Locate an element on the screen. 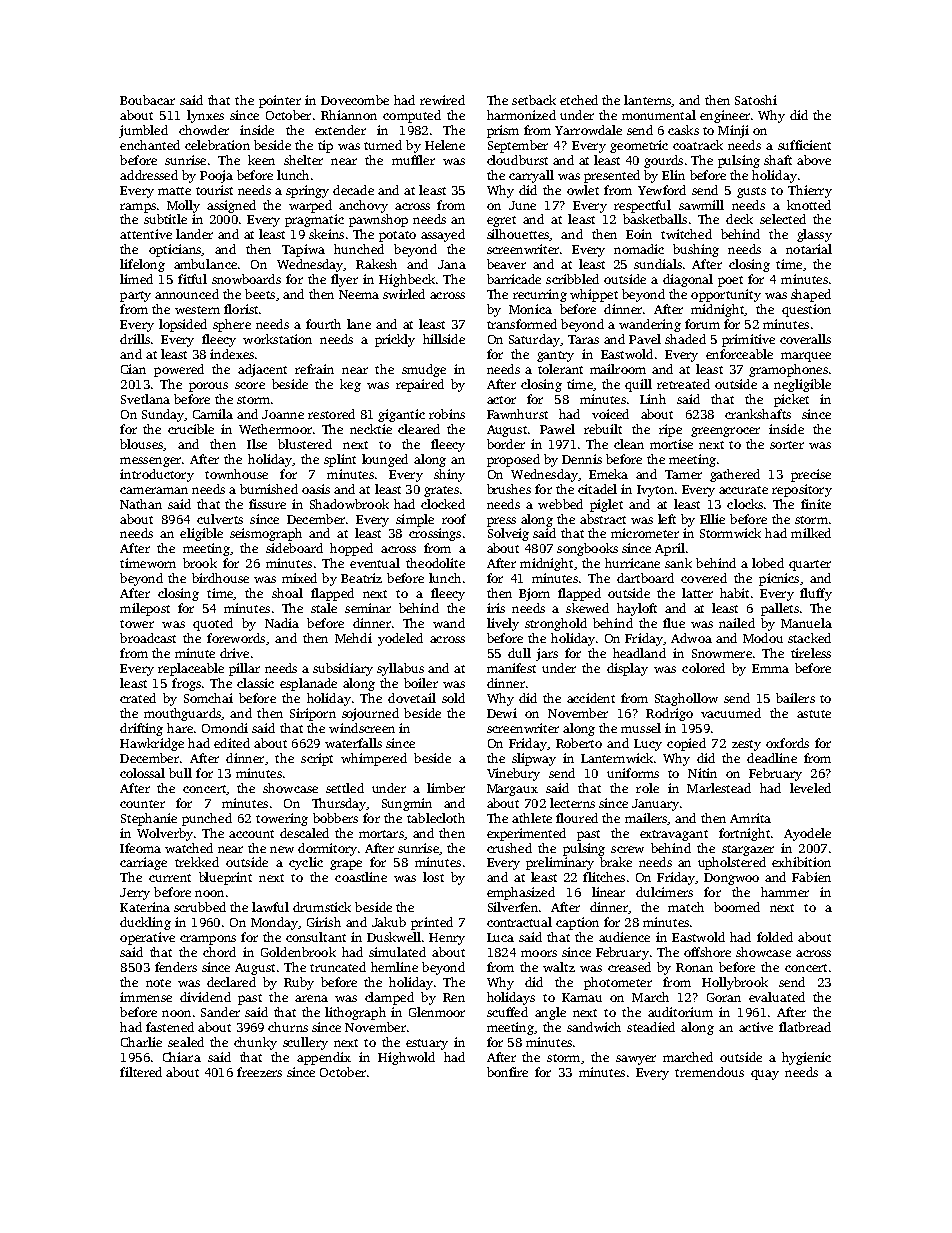  filtered is located at coordinates (141, 1072).
